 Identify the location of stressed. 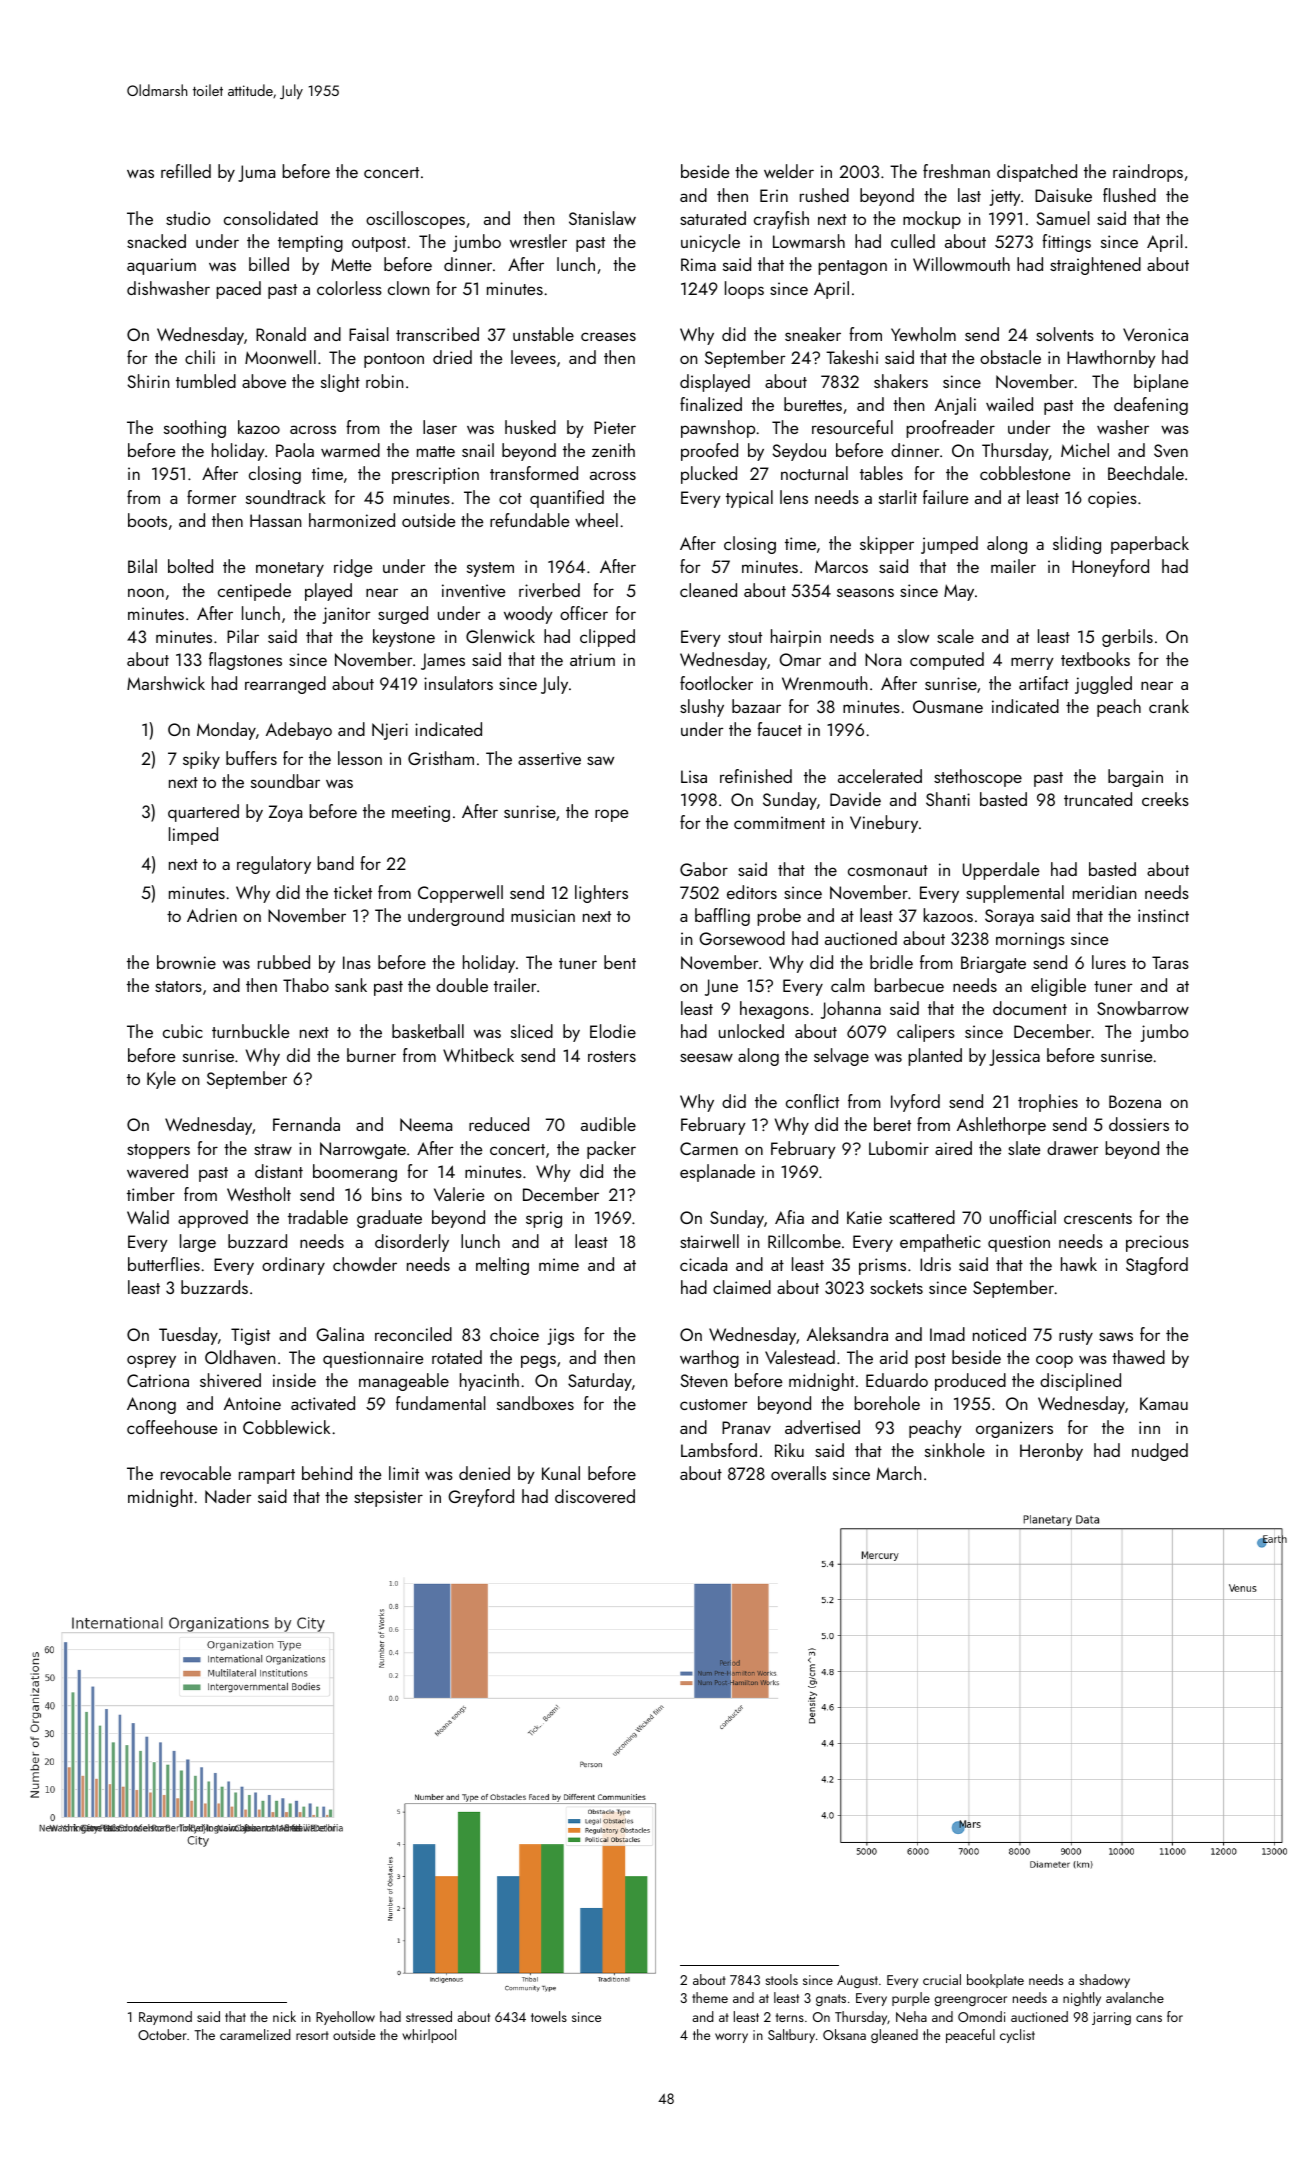
(429, 2016).
